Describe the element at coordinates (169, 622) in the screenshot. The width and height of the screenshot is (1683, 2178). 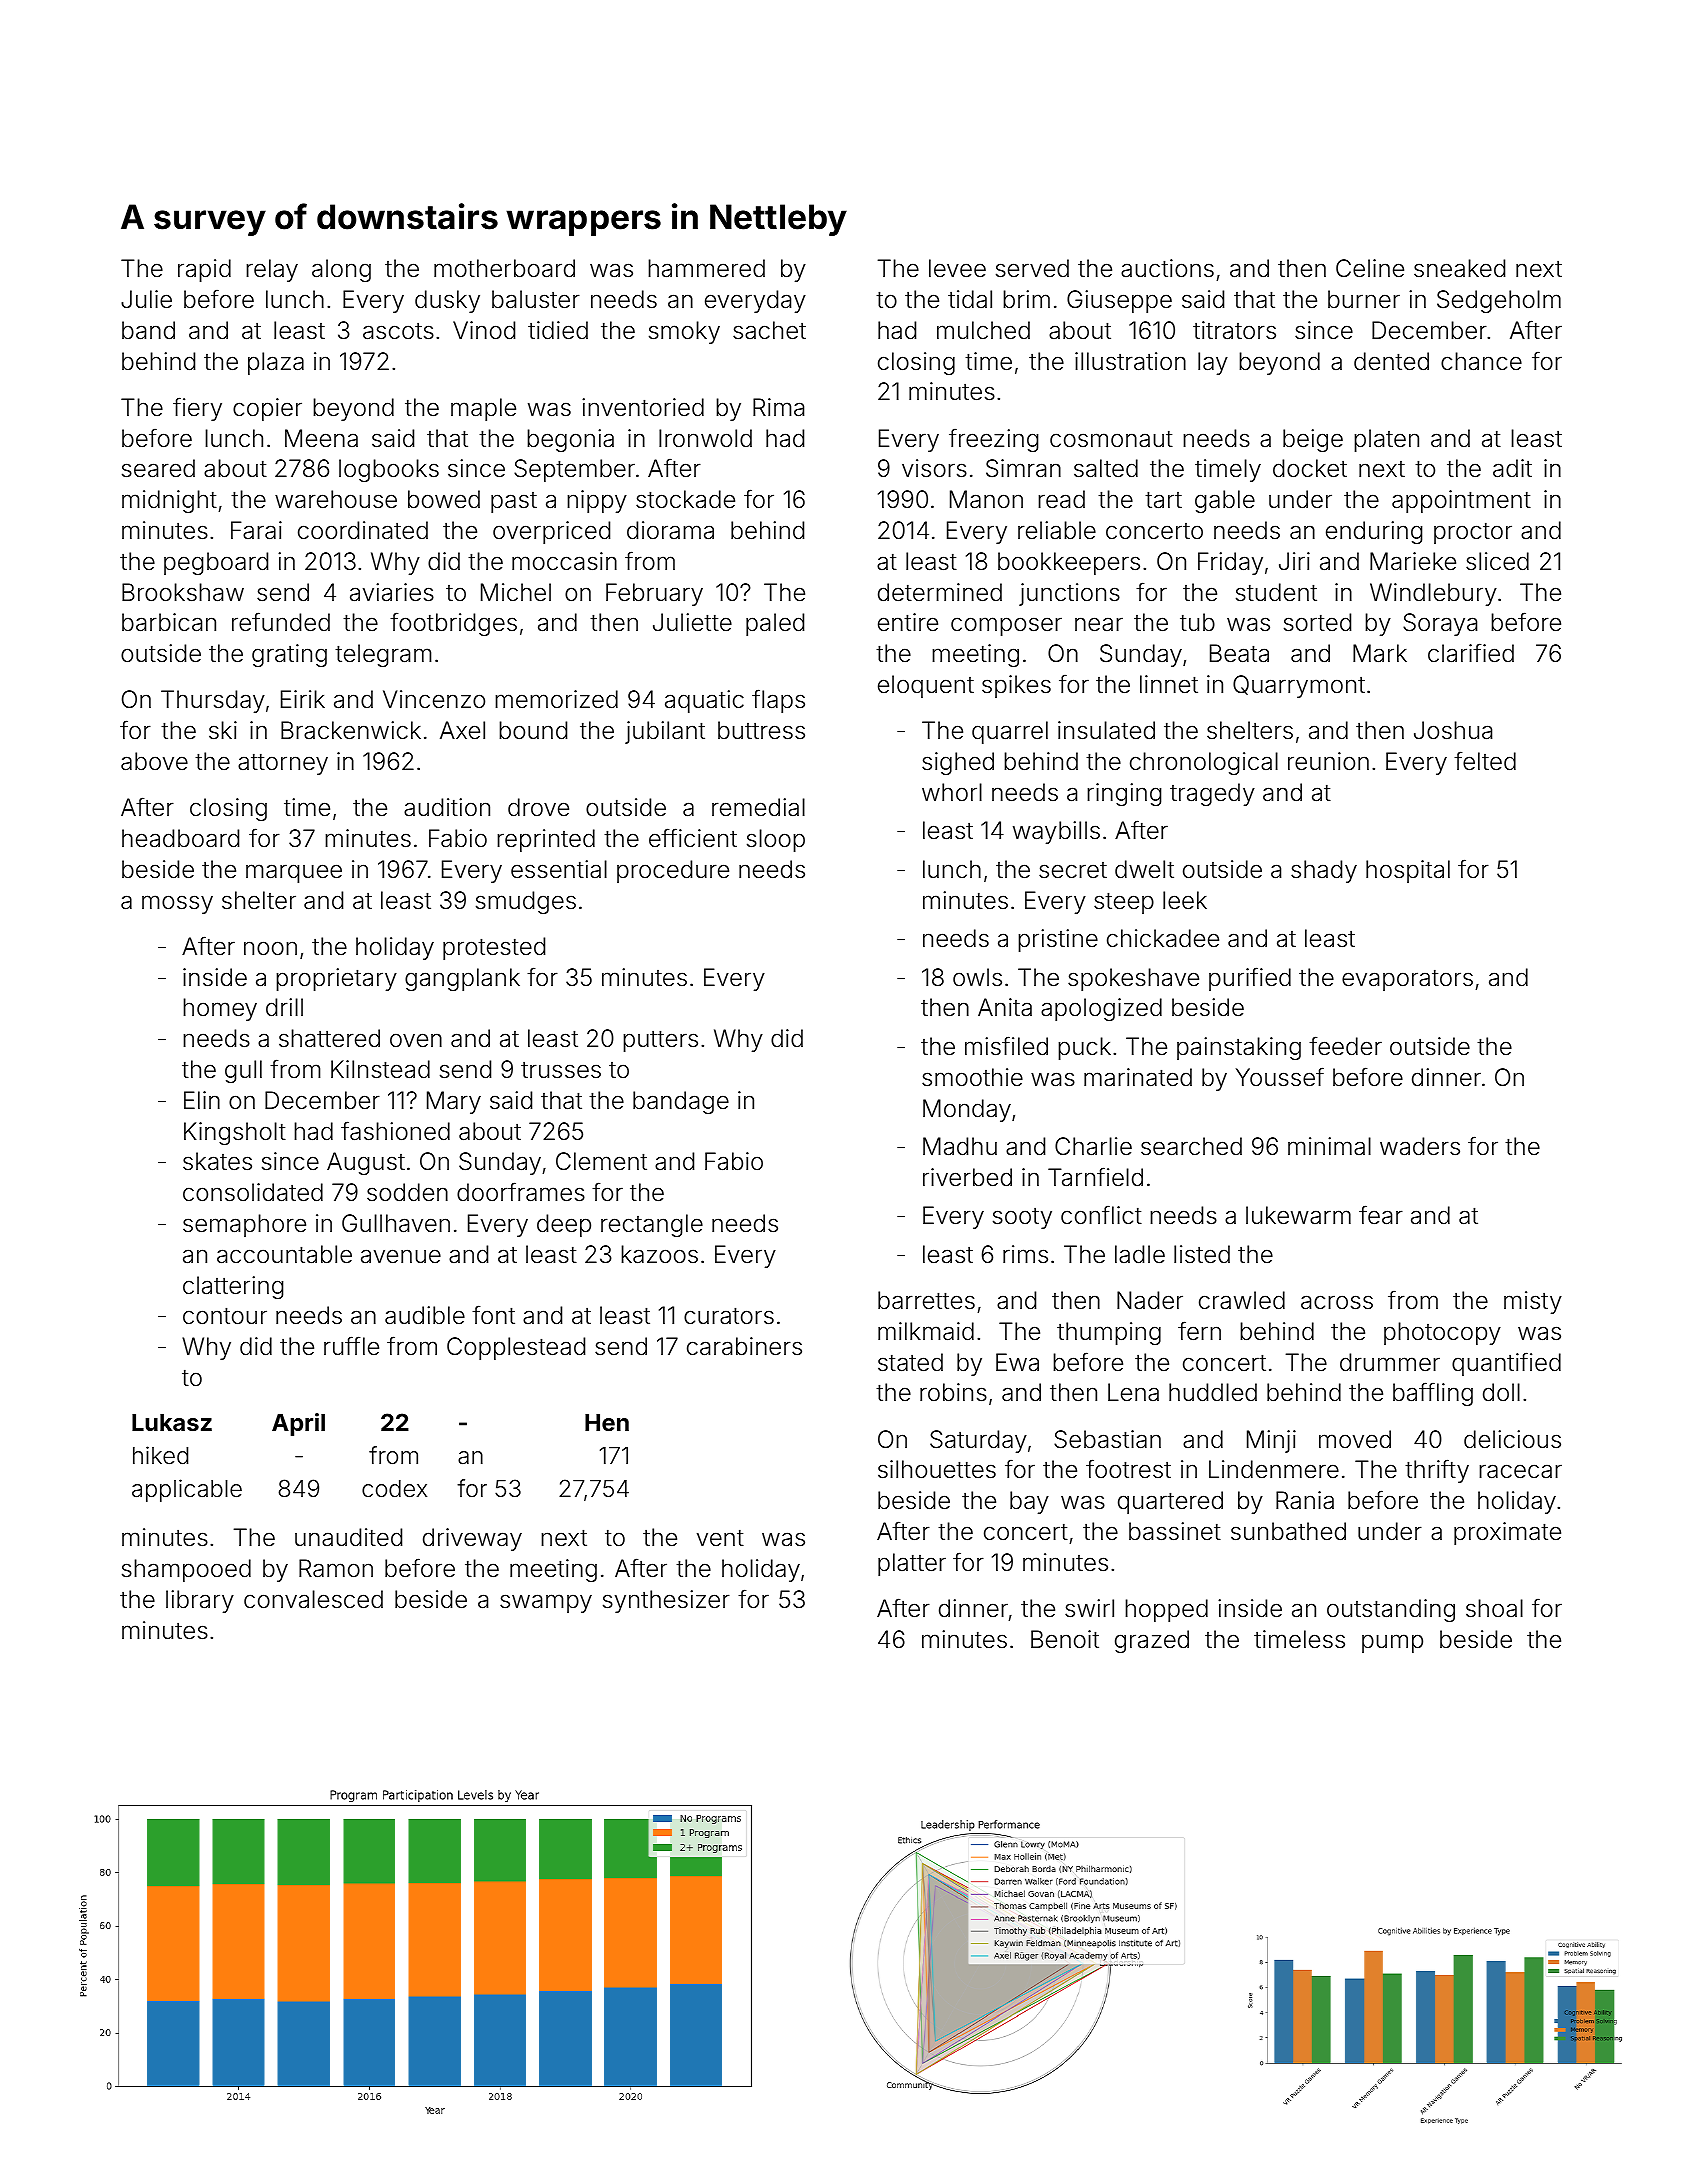
I see `barbican` at that location.
